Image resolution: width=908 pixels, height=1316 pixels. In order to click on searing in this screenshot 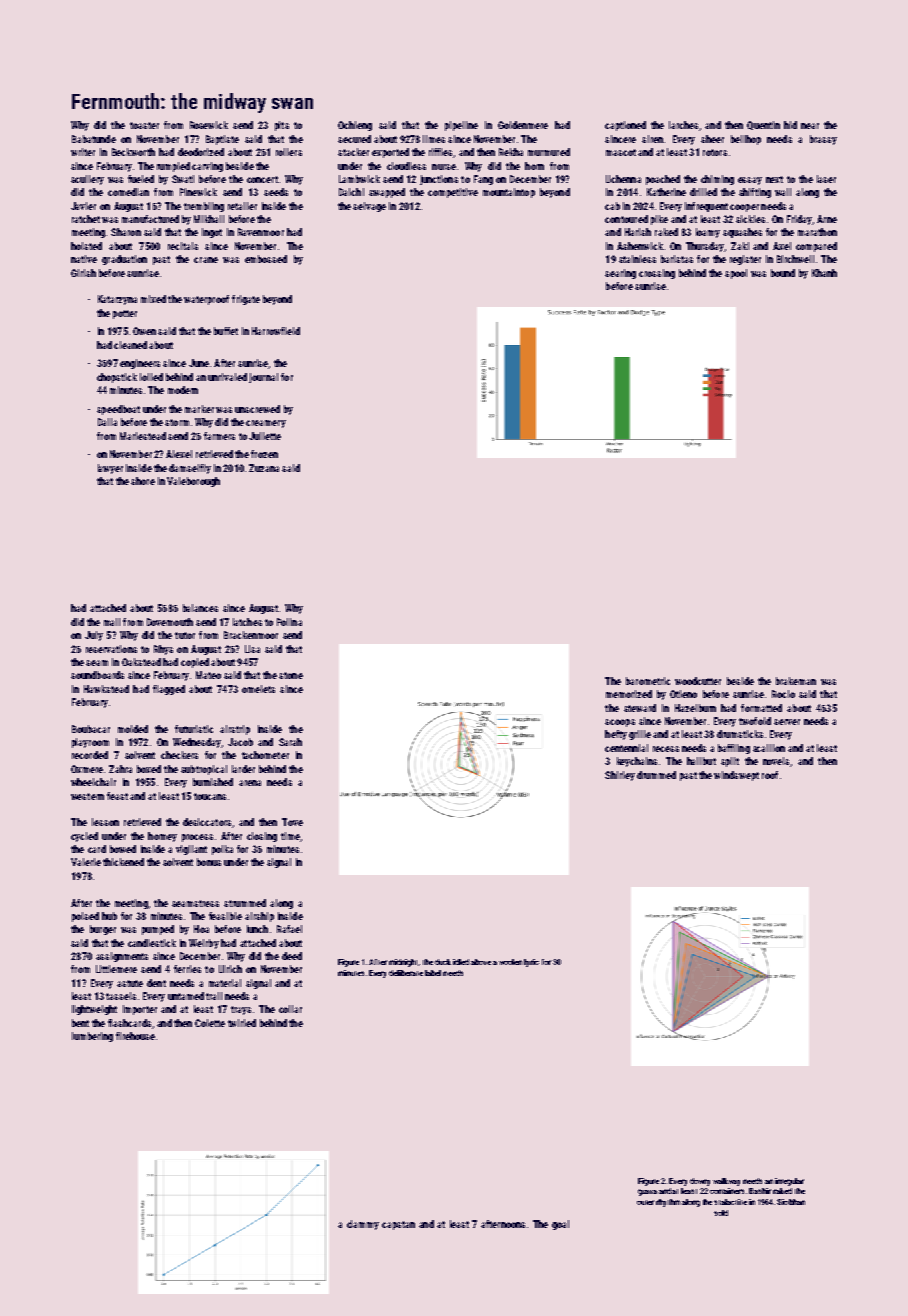, I will do `click(620, 274)`.
